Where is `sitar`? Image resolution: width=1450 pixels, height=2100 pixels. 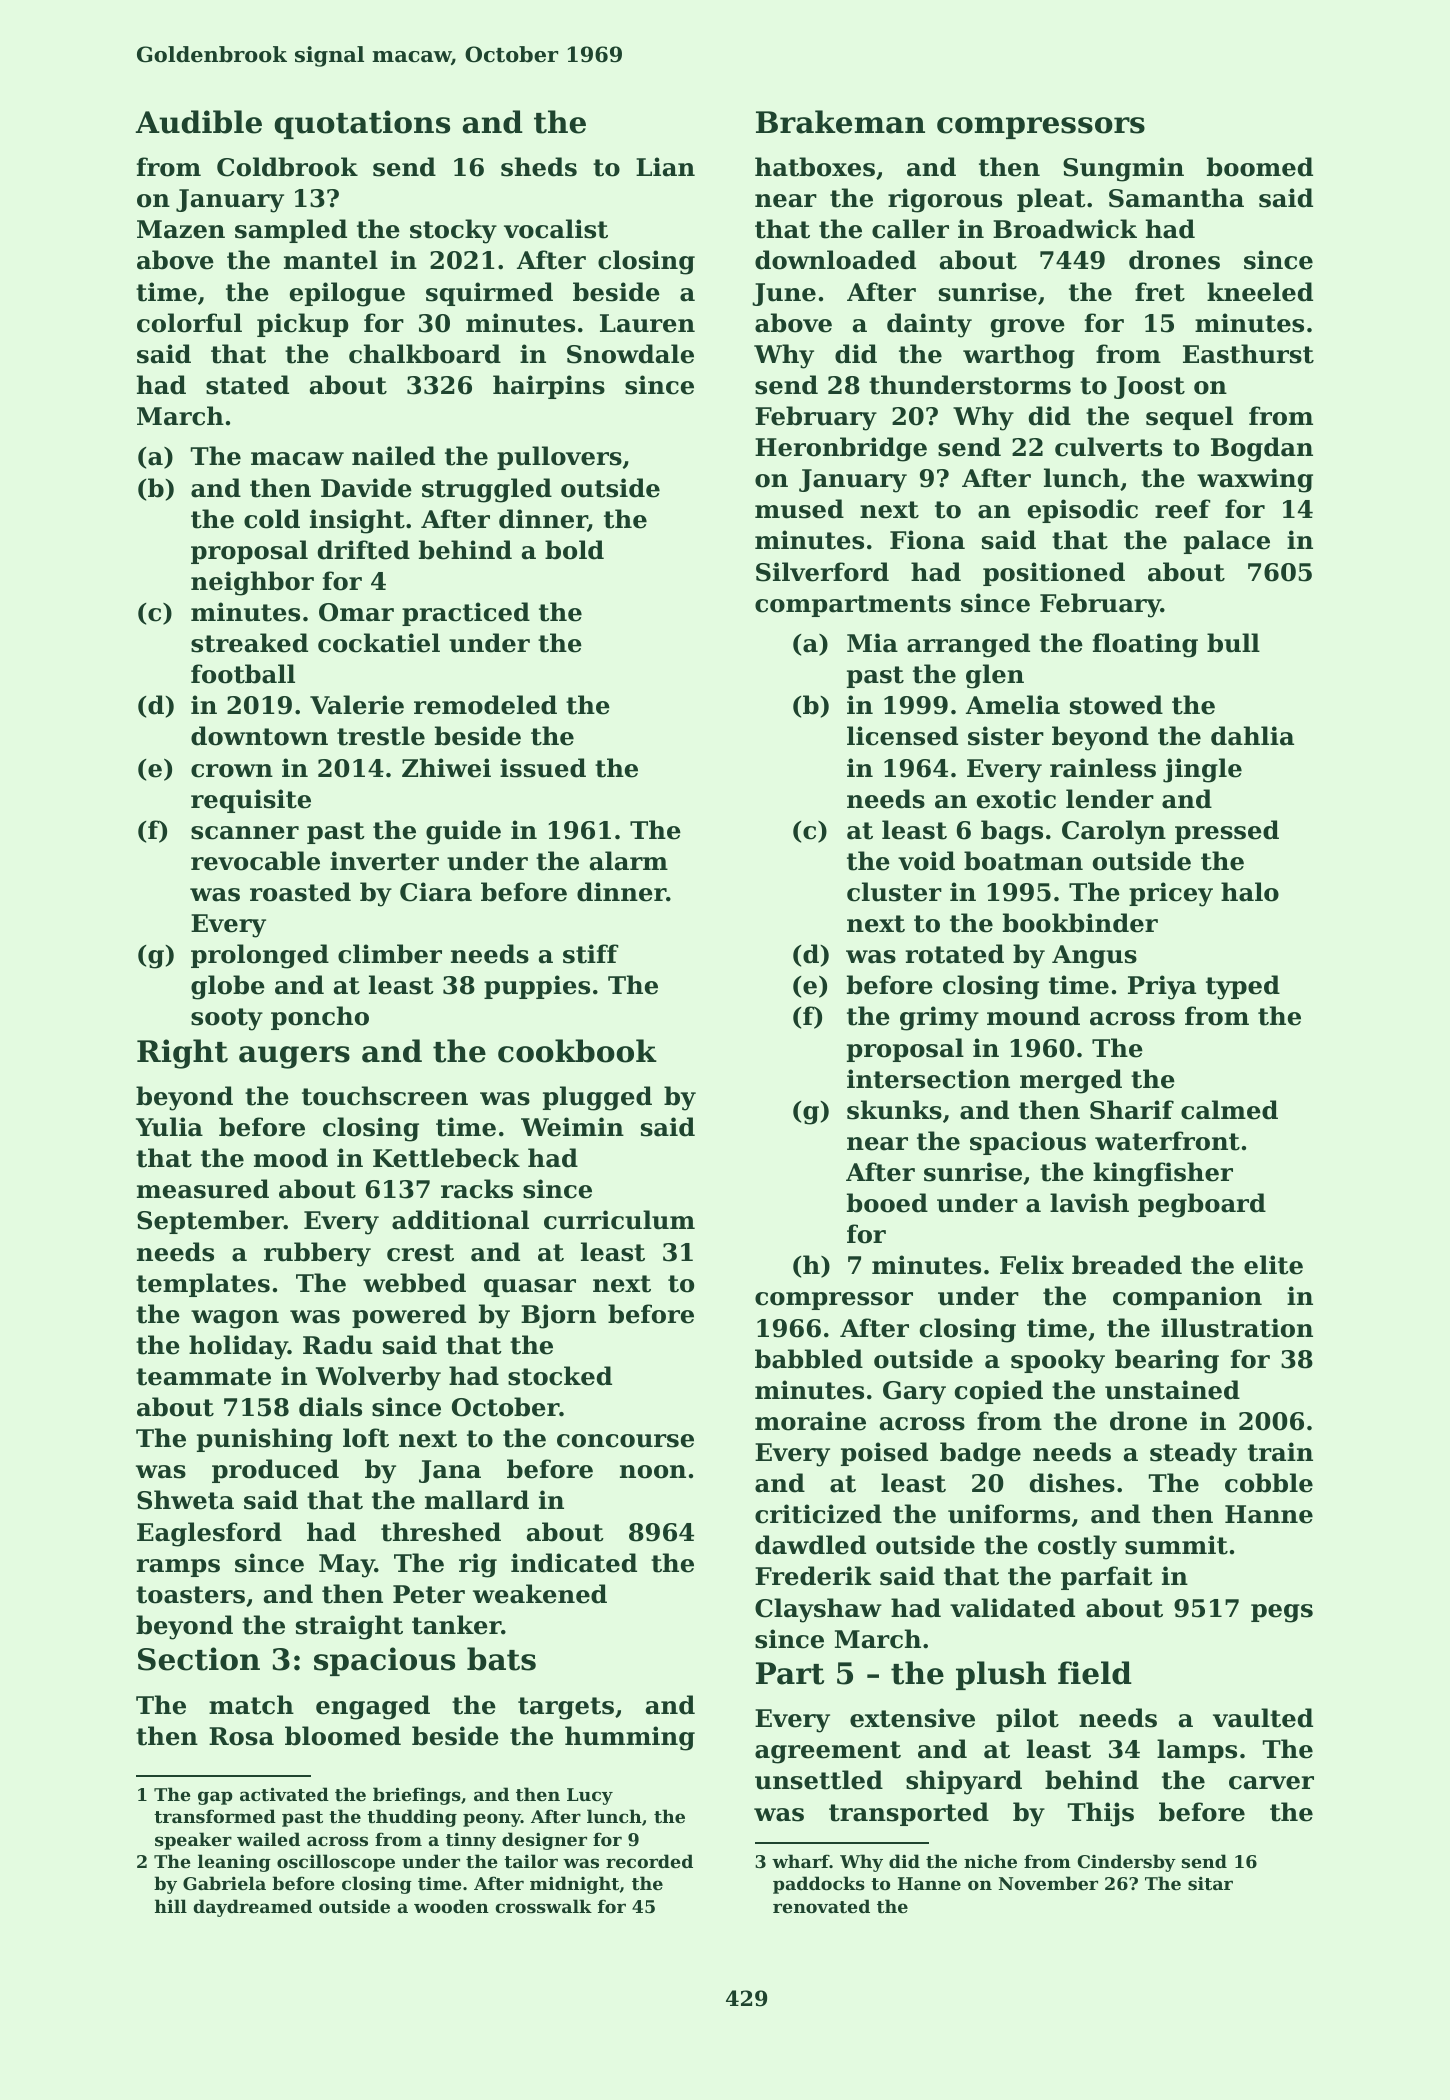
sitar is located at coordinates (1210, 1883).
